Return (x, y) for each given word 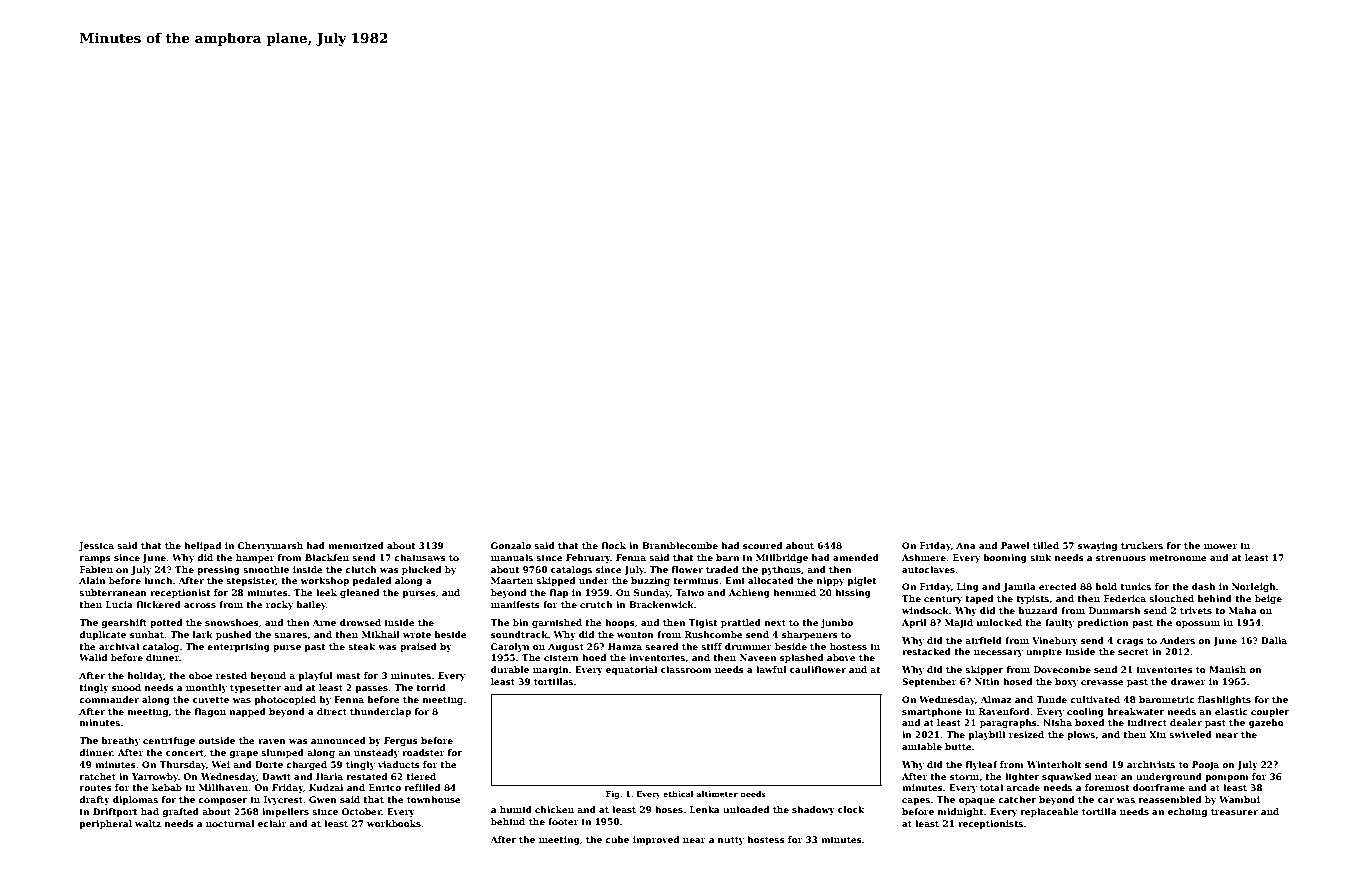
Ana (966, 545)
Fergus (401, 741)
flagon (210, 712)
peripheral (105, 824)
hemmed (794, 592)
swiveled (1190, 734)
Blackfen (327, 557)
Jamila (1019, 587)
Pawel (1015, 545)
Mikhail (381, 634)
